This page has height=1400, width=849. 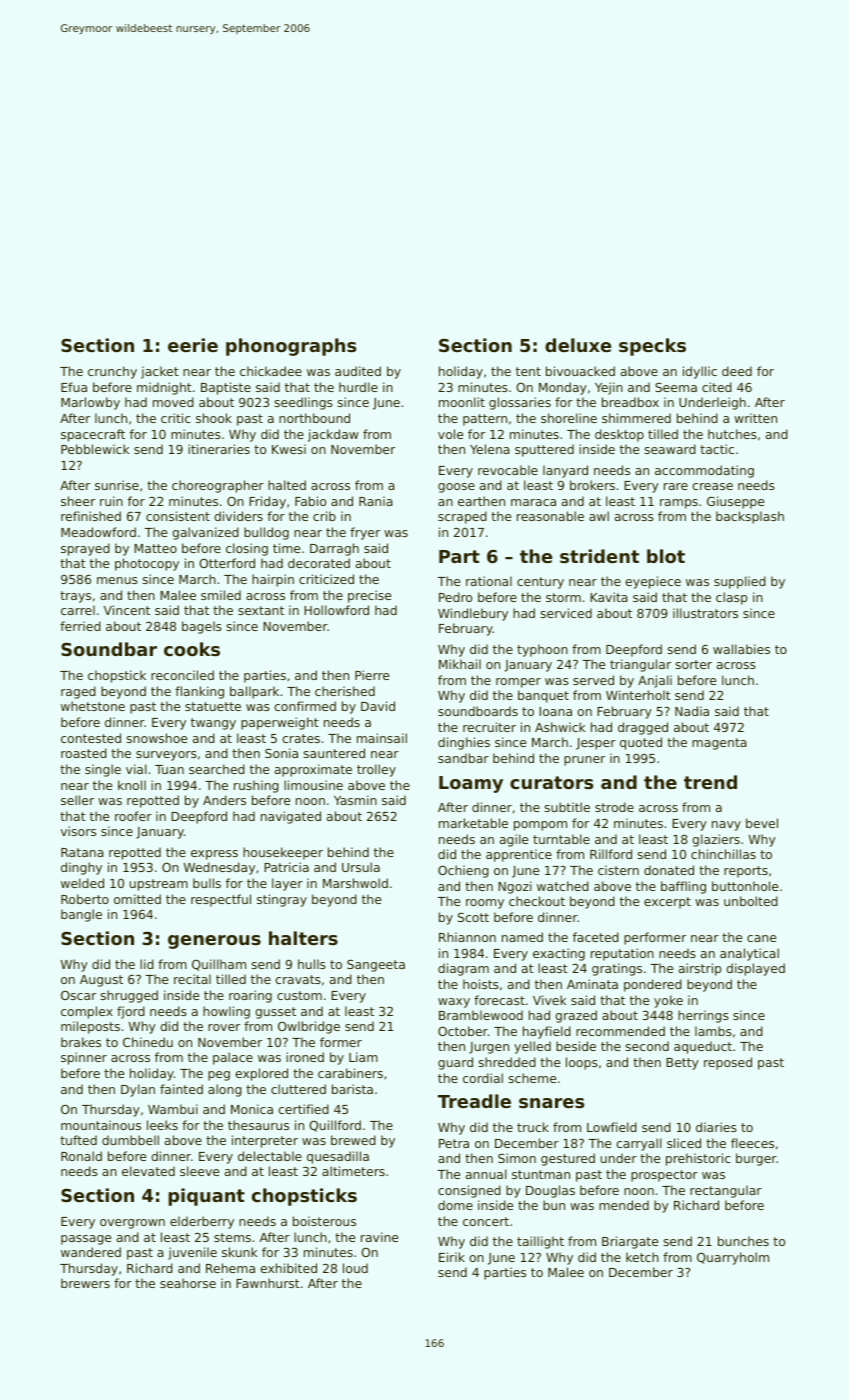 What do you see at coordinates (599, 556) in the page?
I see `strident` at bounding box center [599, 556].
